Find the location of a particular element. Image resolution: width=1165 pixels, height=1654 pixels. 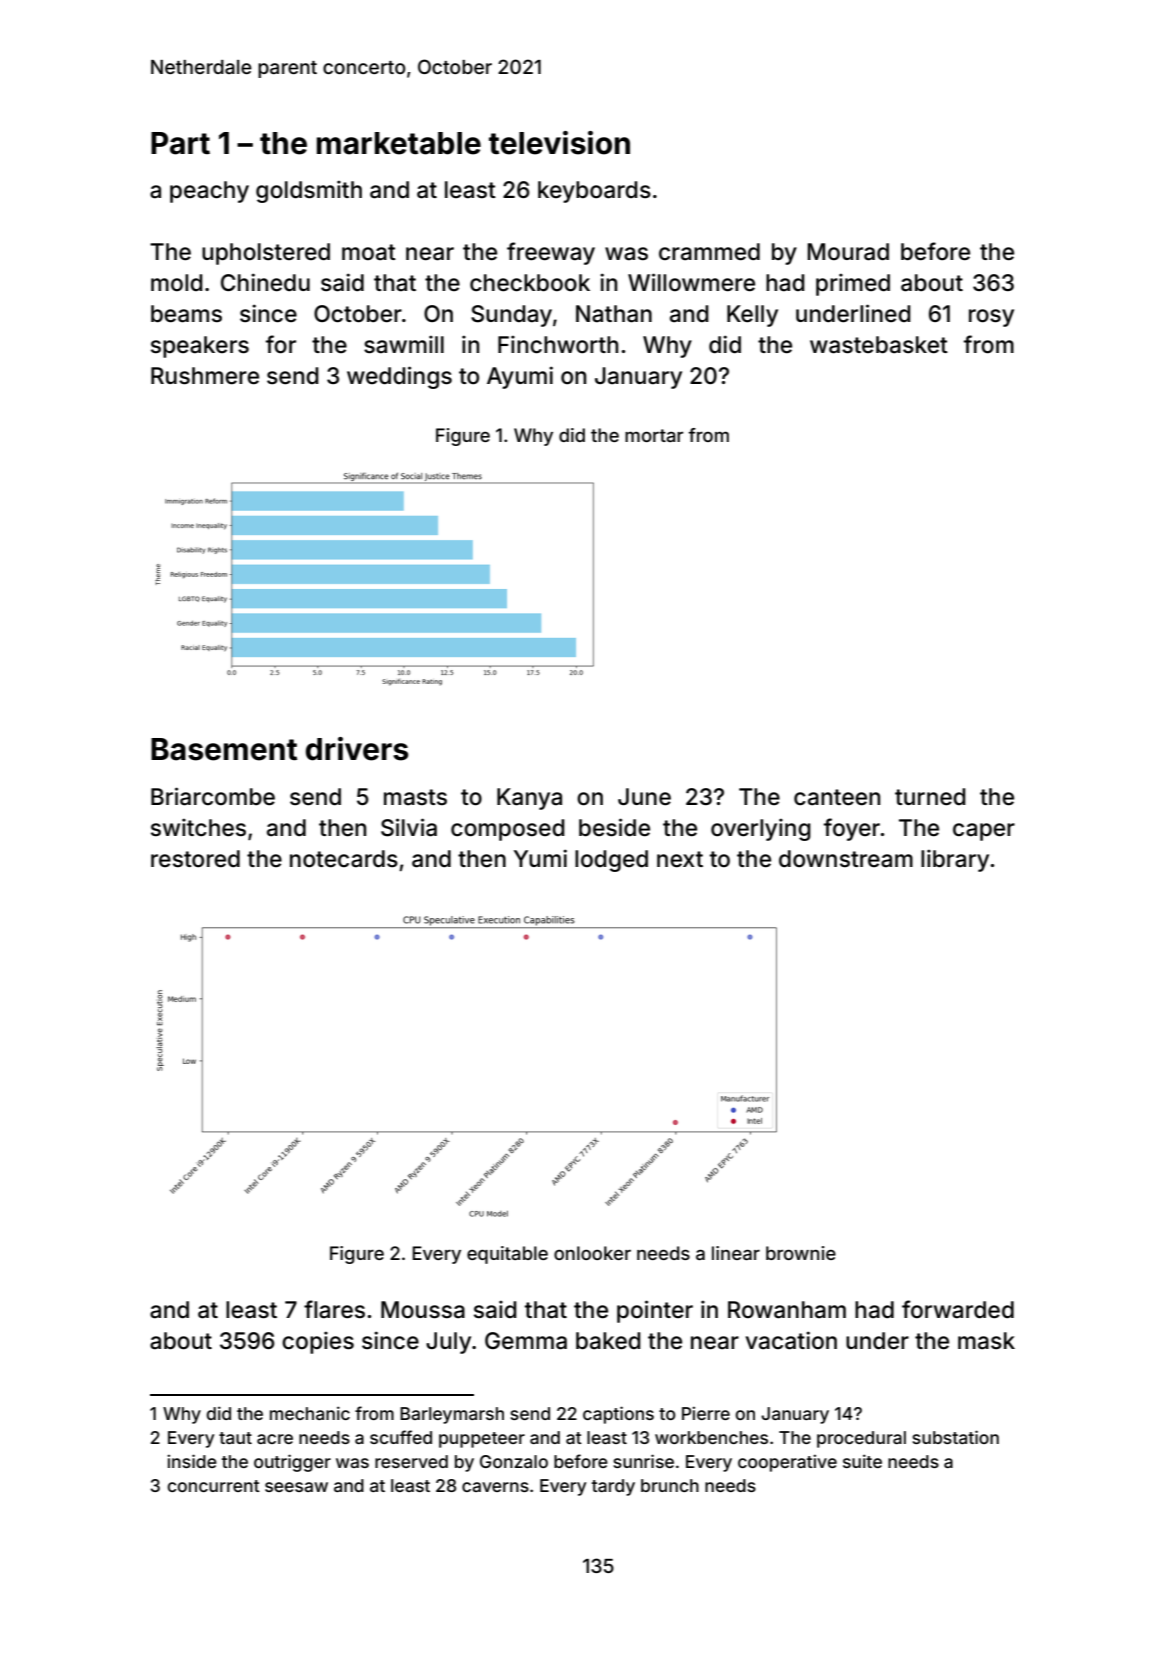

caverns is located at coordinates (495, 1487).
